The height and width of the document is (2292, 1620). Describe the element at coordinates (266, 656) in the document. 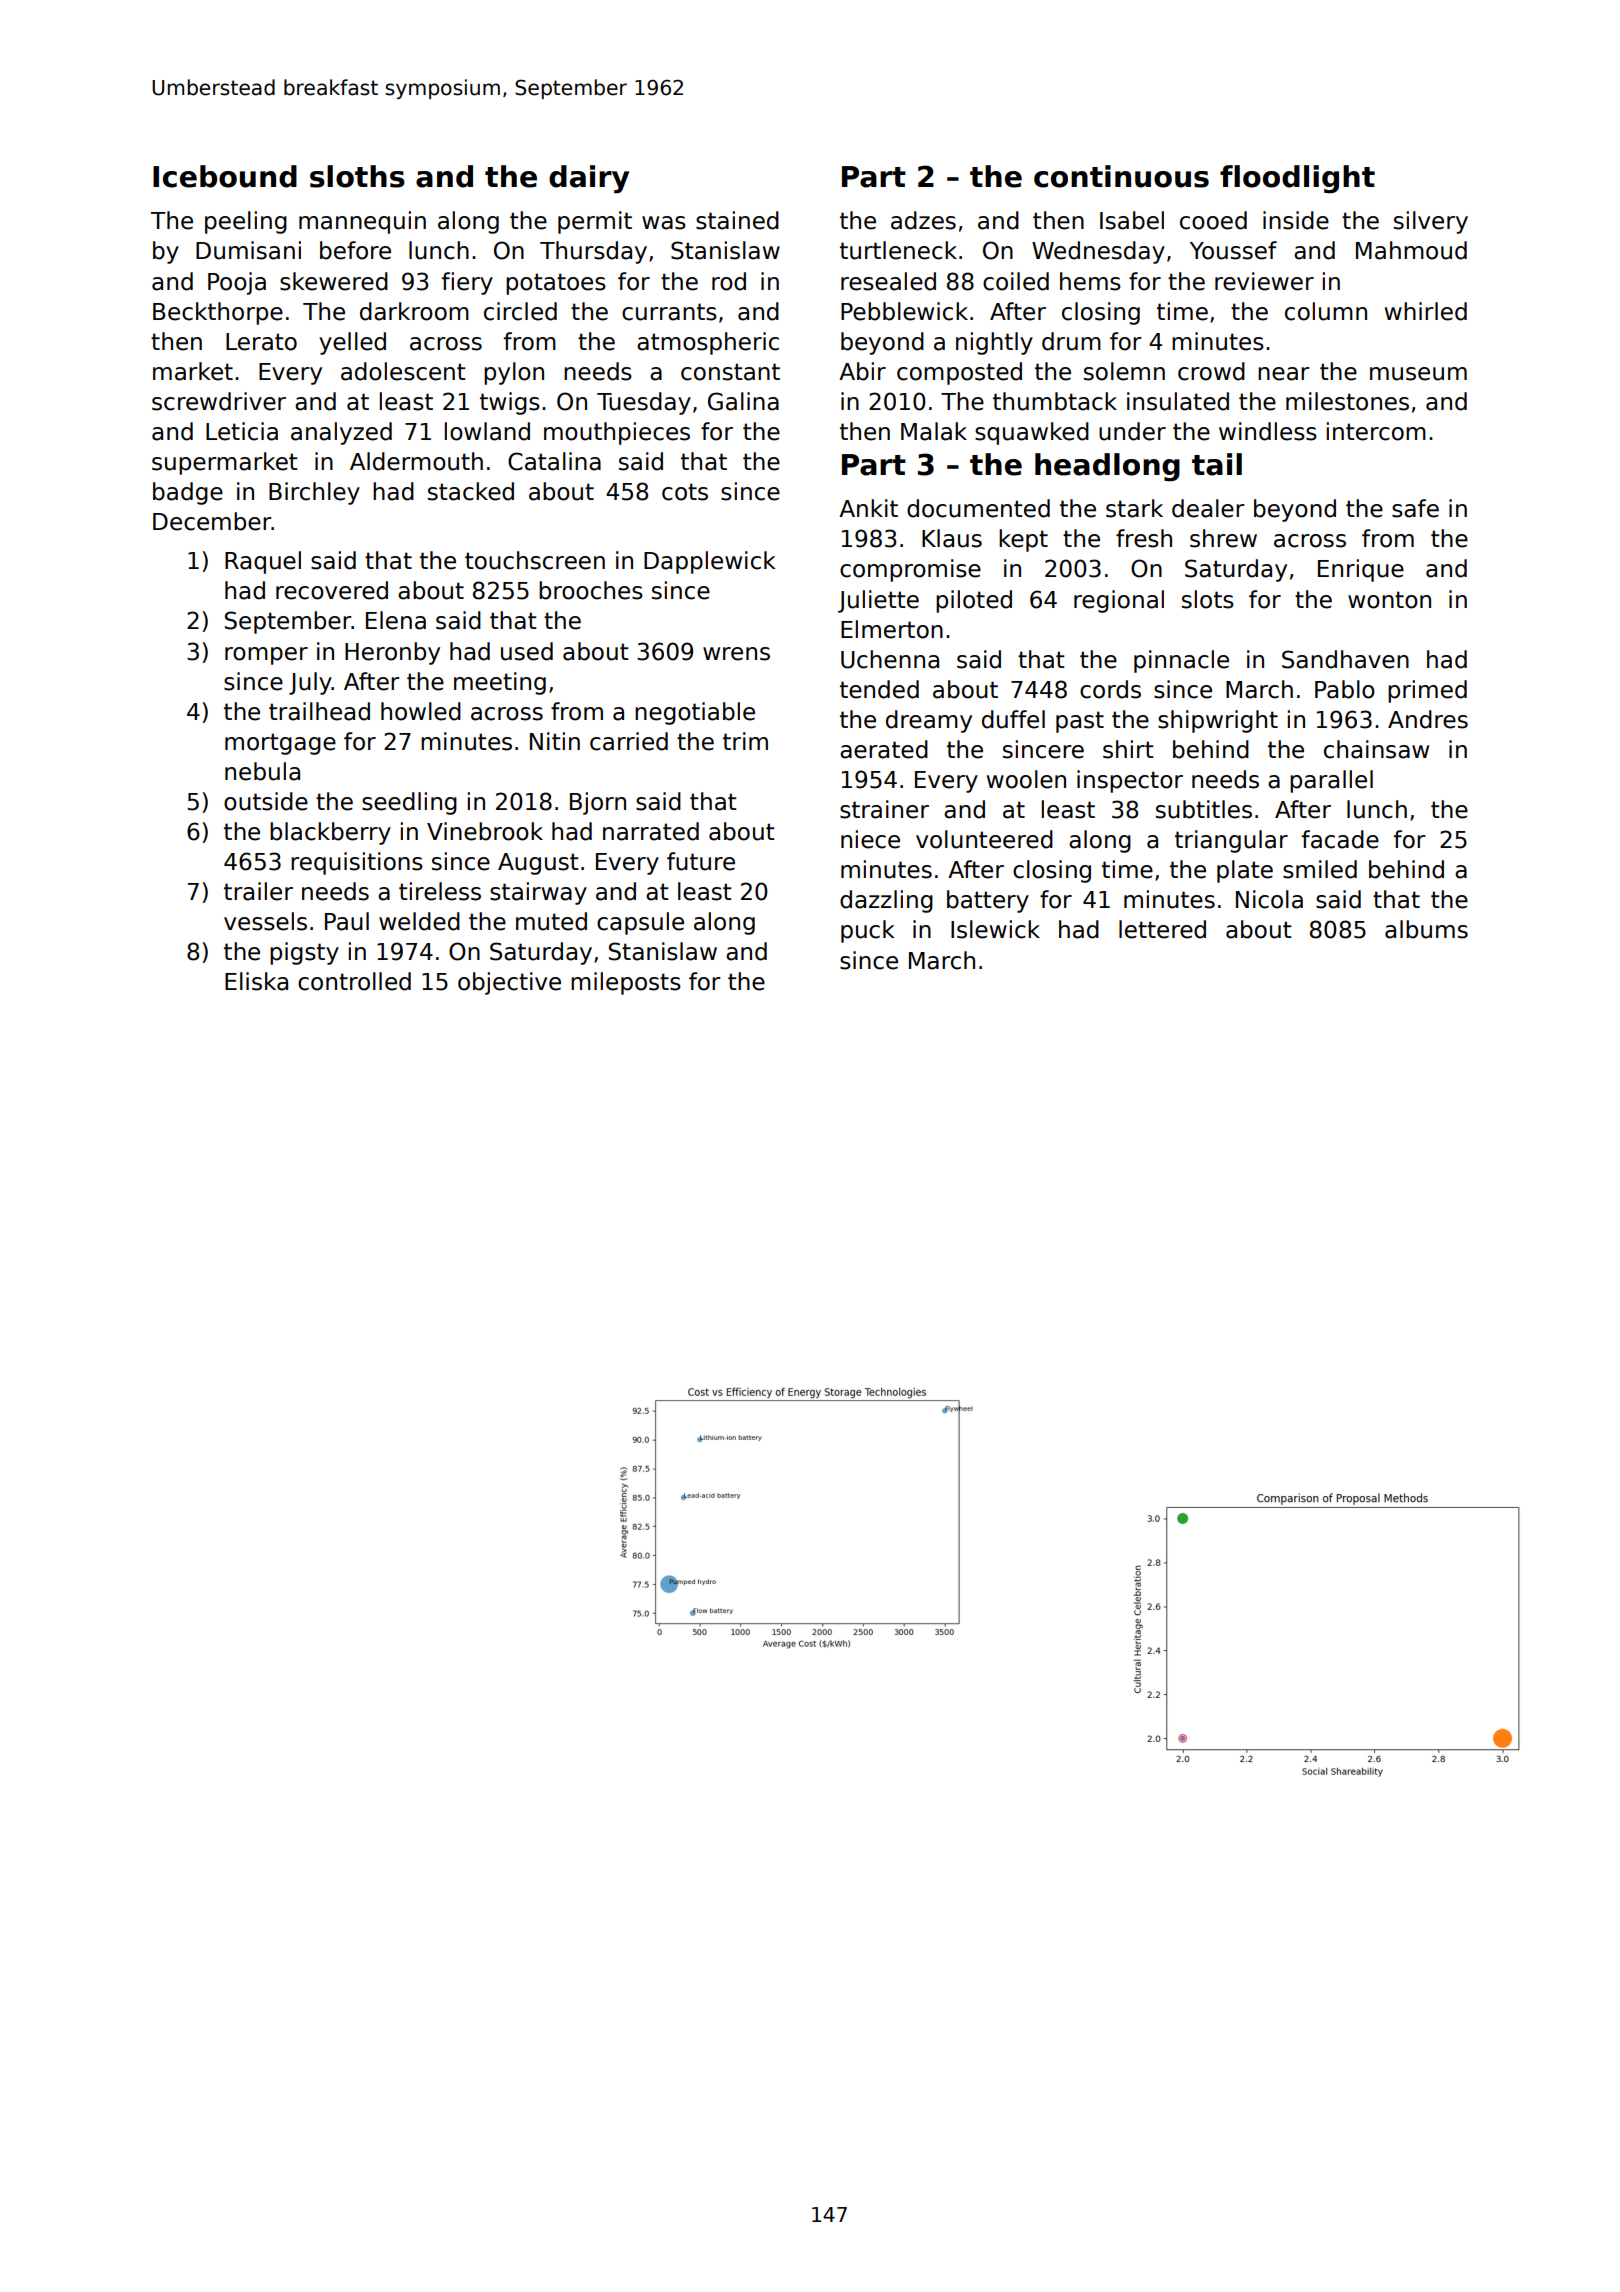

I see `romper` at that location.
